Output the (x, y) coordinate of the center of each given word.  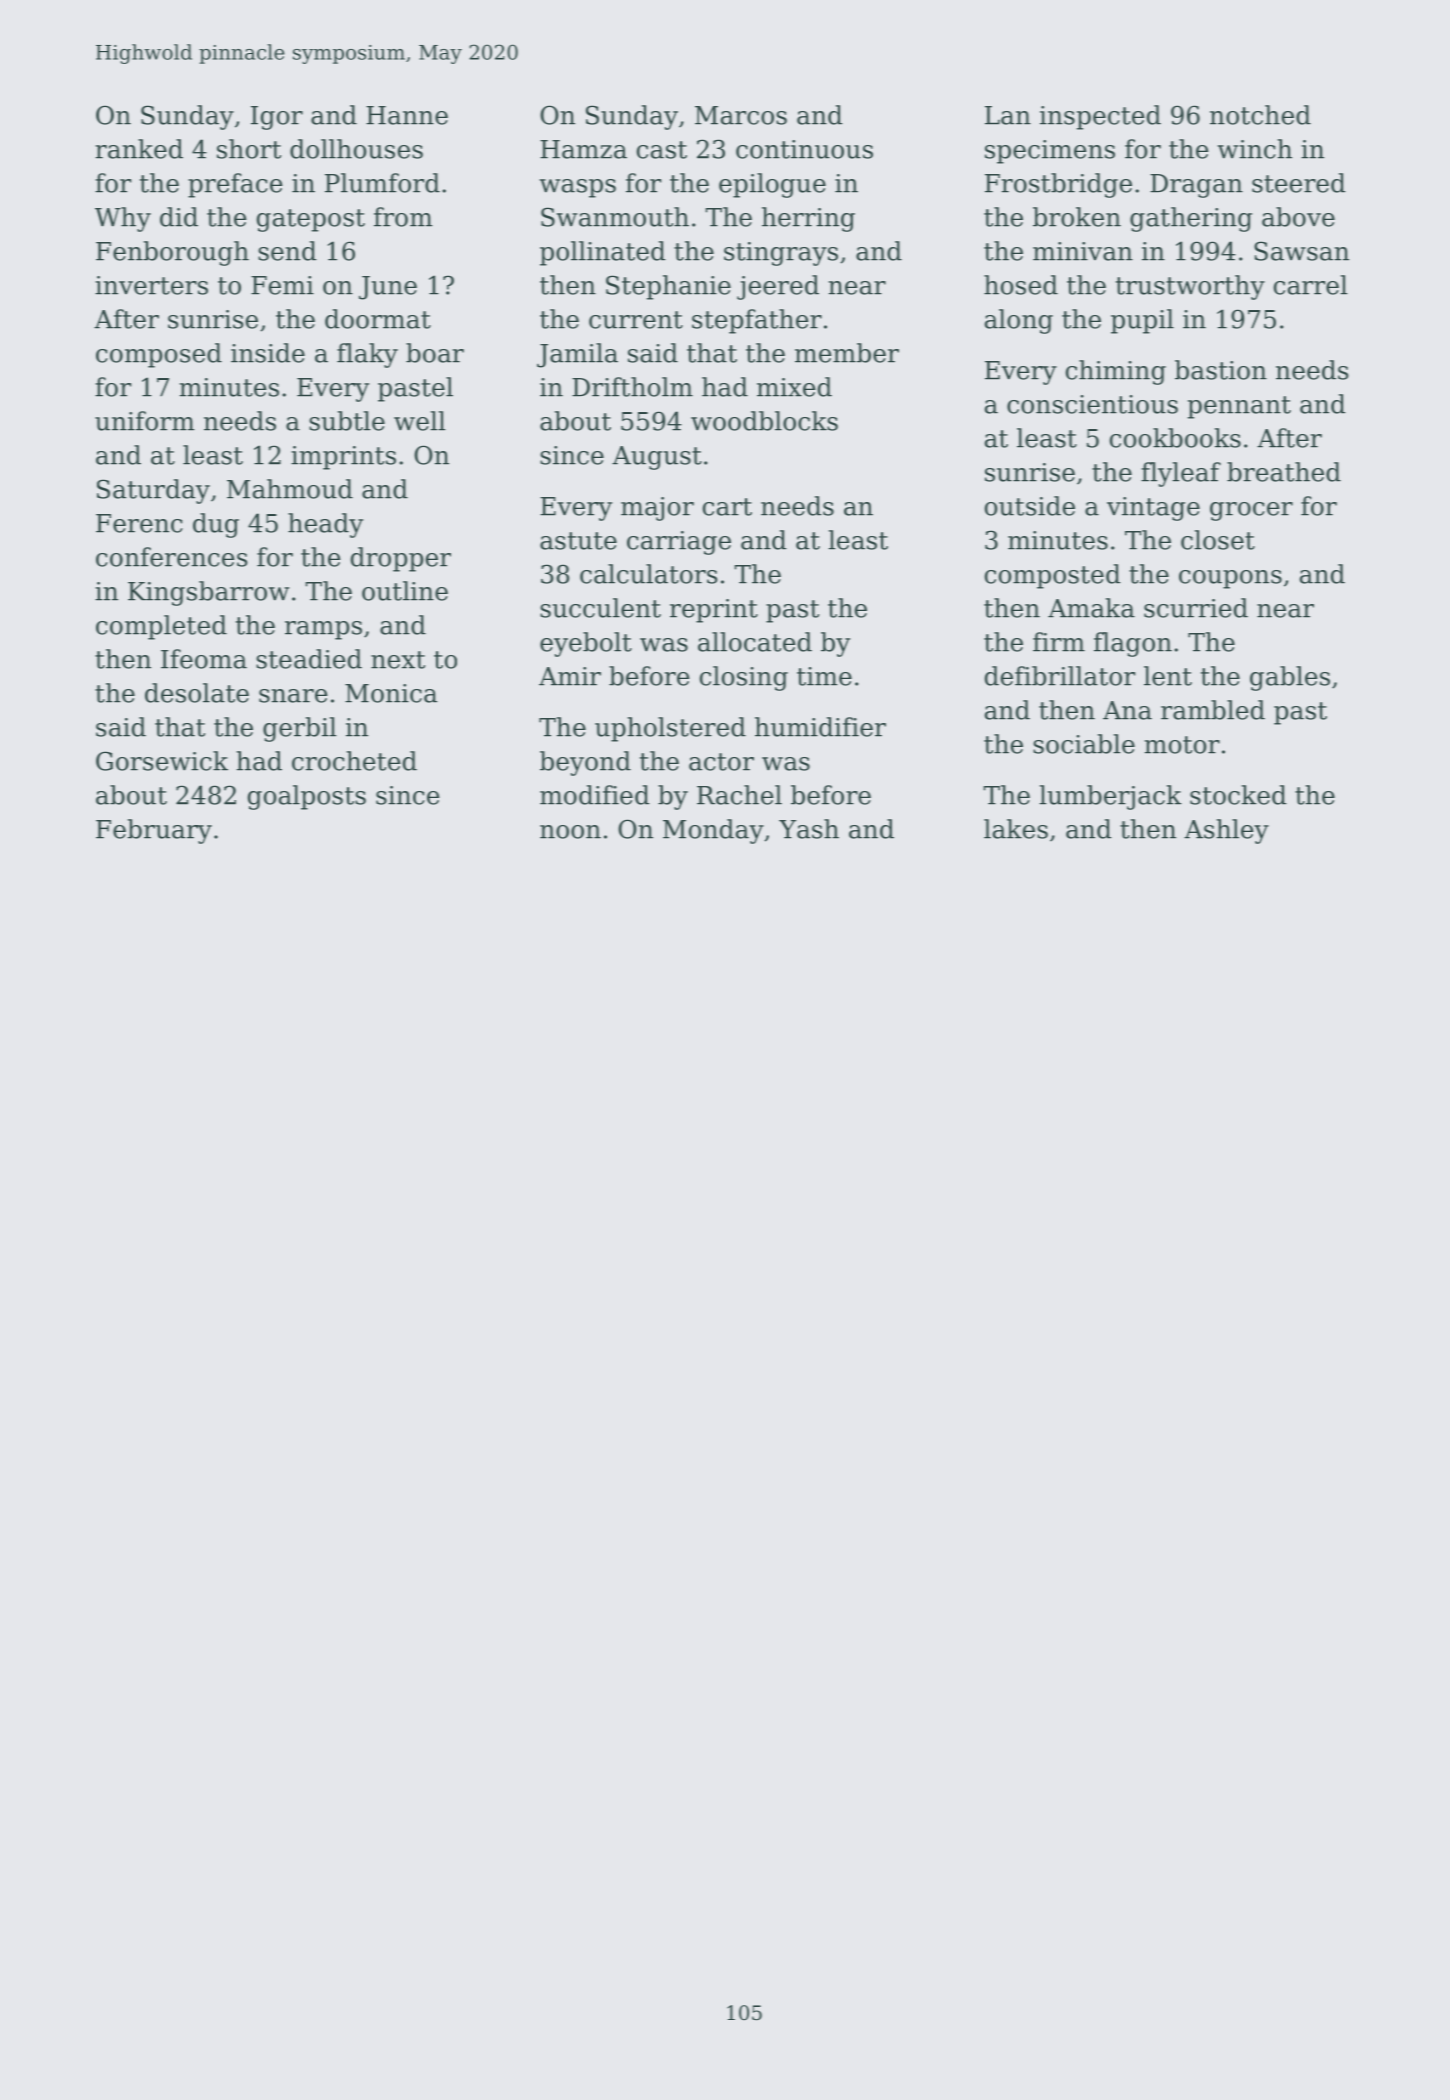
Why (123, 219)
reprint (714, 611)
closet (1218, 540)
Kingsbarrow (208, 593)
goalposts (307, 797)
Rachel (739, 795)
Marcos (741, 115)
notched (1260, 115)
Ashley (1226, 831)
